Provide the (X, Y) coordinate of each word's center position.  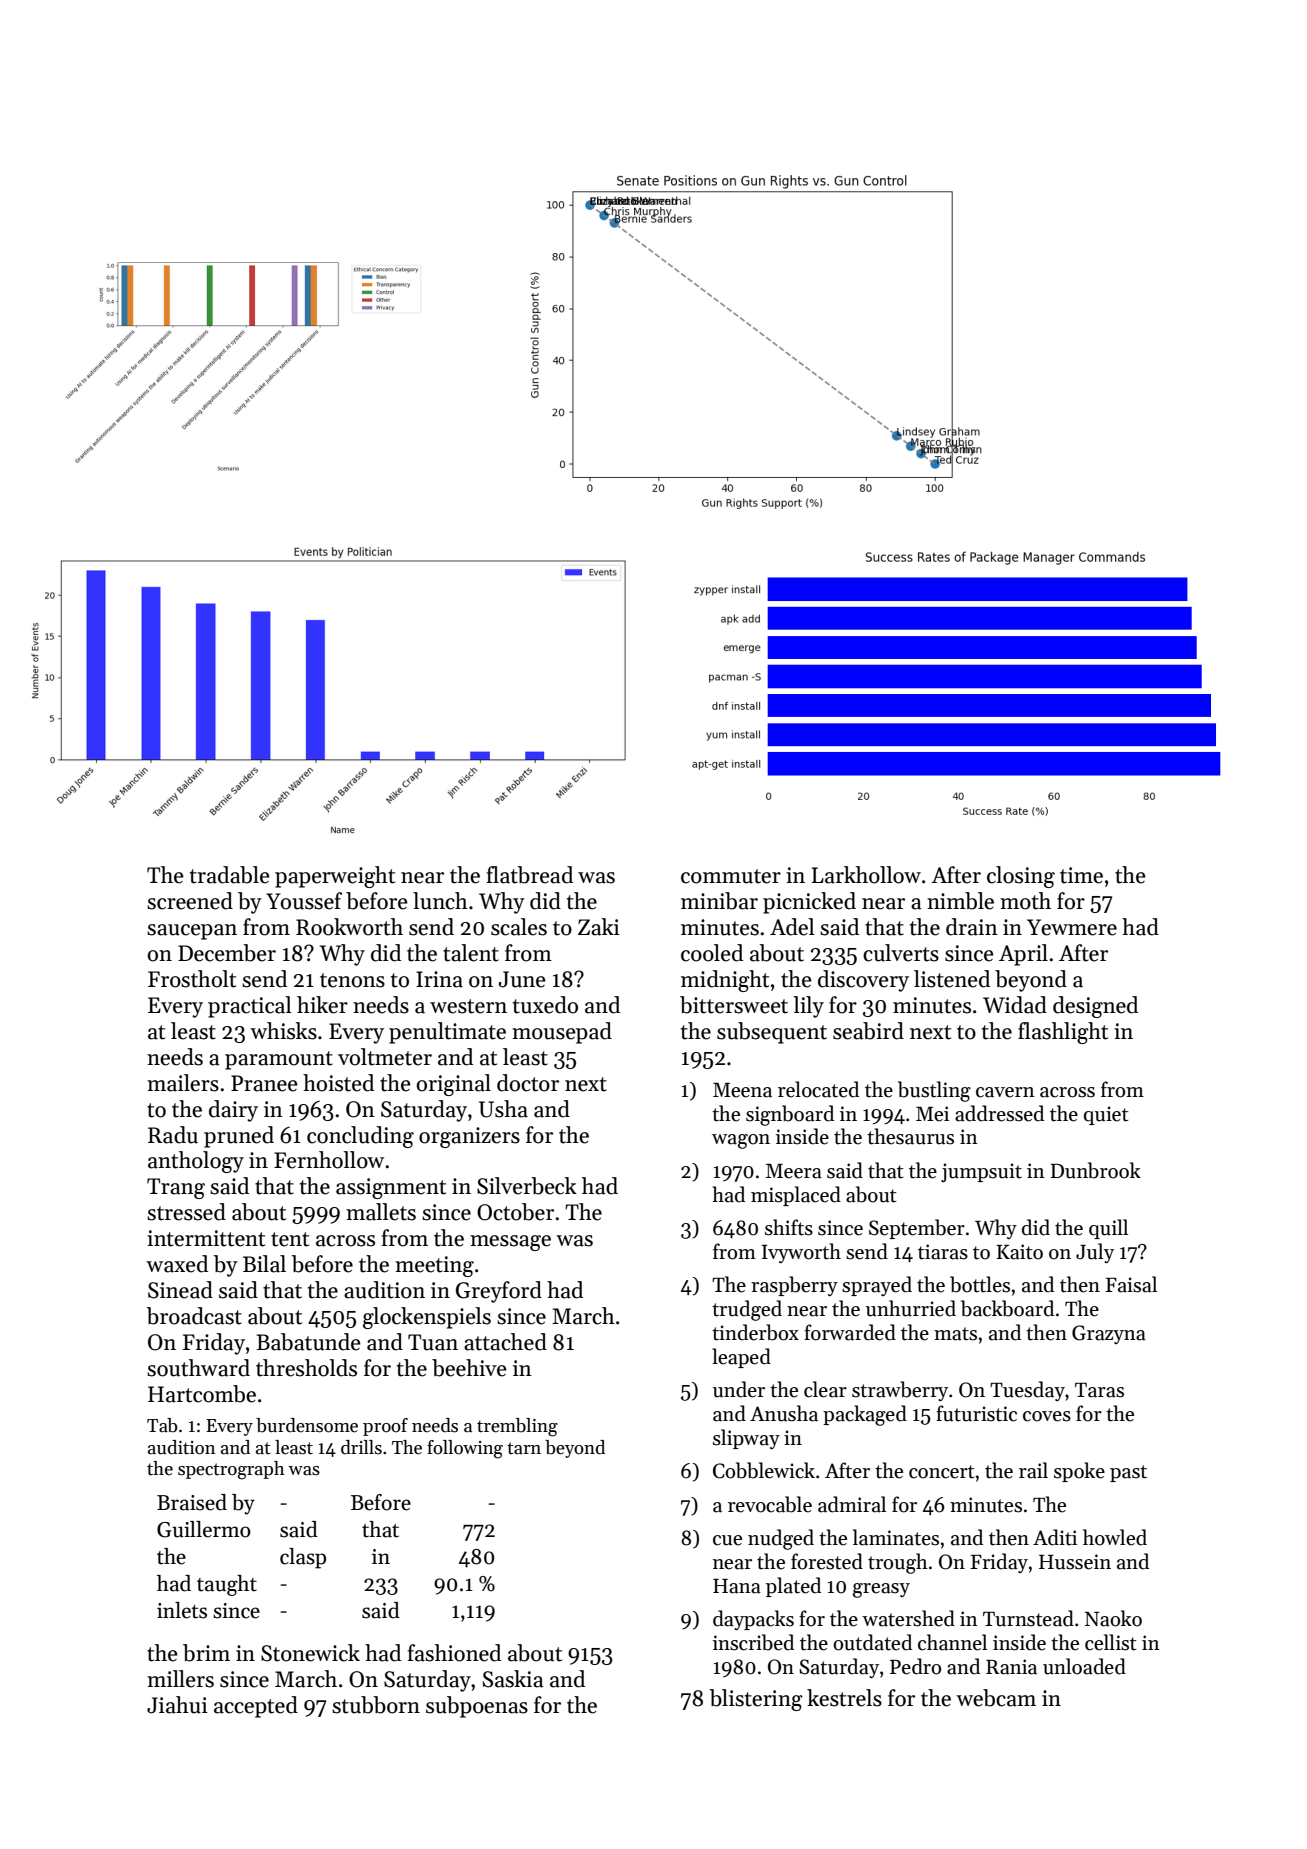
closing (1021, 877)
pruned (239, 1137)
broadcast (194, 1316)
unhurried (911, 1308)
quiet (1106, 1115)
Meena (742, 1090)
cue (727, 1540)
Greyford (499, 1292)
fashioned (454, 1653)
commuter (731, 876)
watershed (908, 1618)
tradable (230, 875)
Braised (192, 1502)
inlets (182, 1610)
